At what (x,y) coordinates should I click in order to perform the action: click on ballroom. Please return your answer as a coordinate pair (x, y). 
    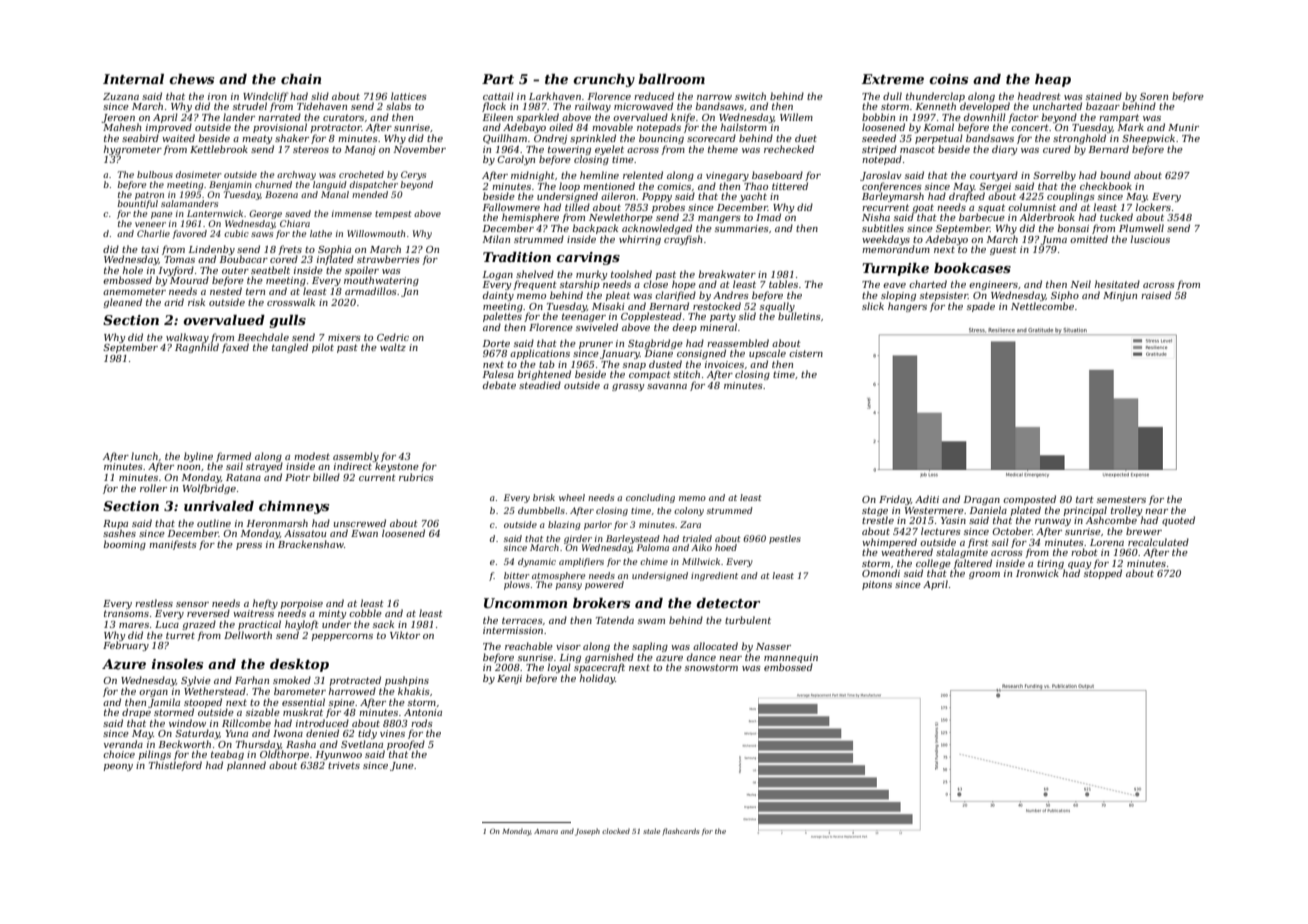
    Looking at the image, I should click on (671, 79).
